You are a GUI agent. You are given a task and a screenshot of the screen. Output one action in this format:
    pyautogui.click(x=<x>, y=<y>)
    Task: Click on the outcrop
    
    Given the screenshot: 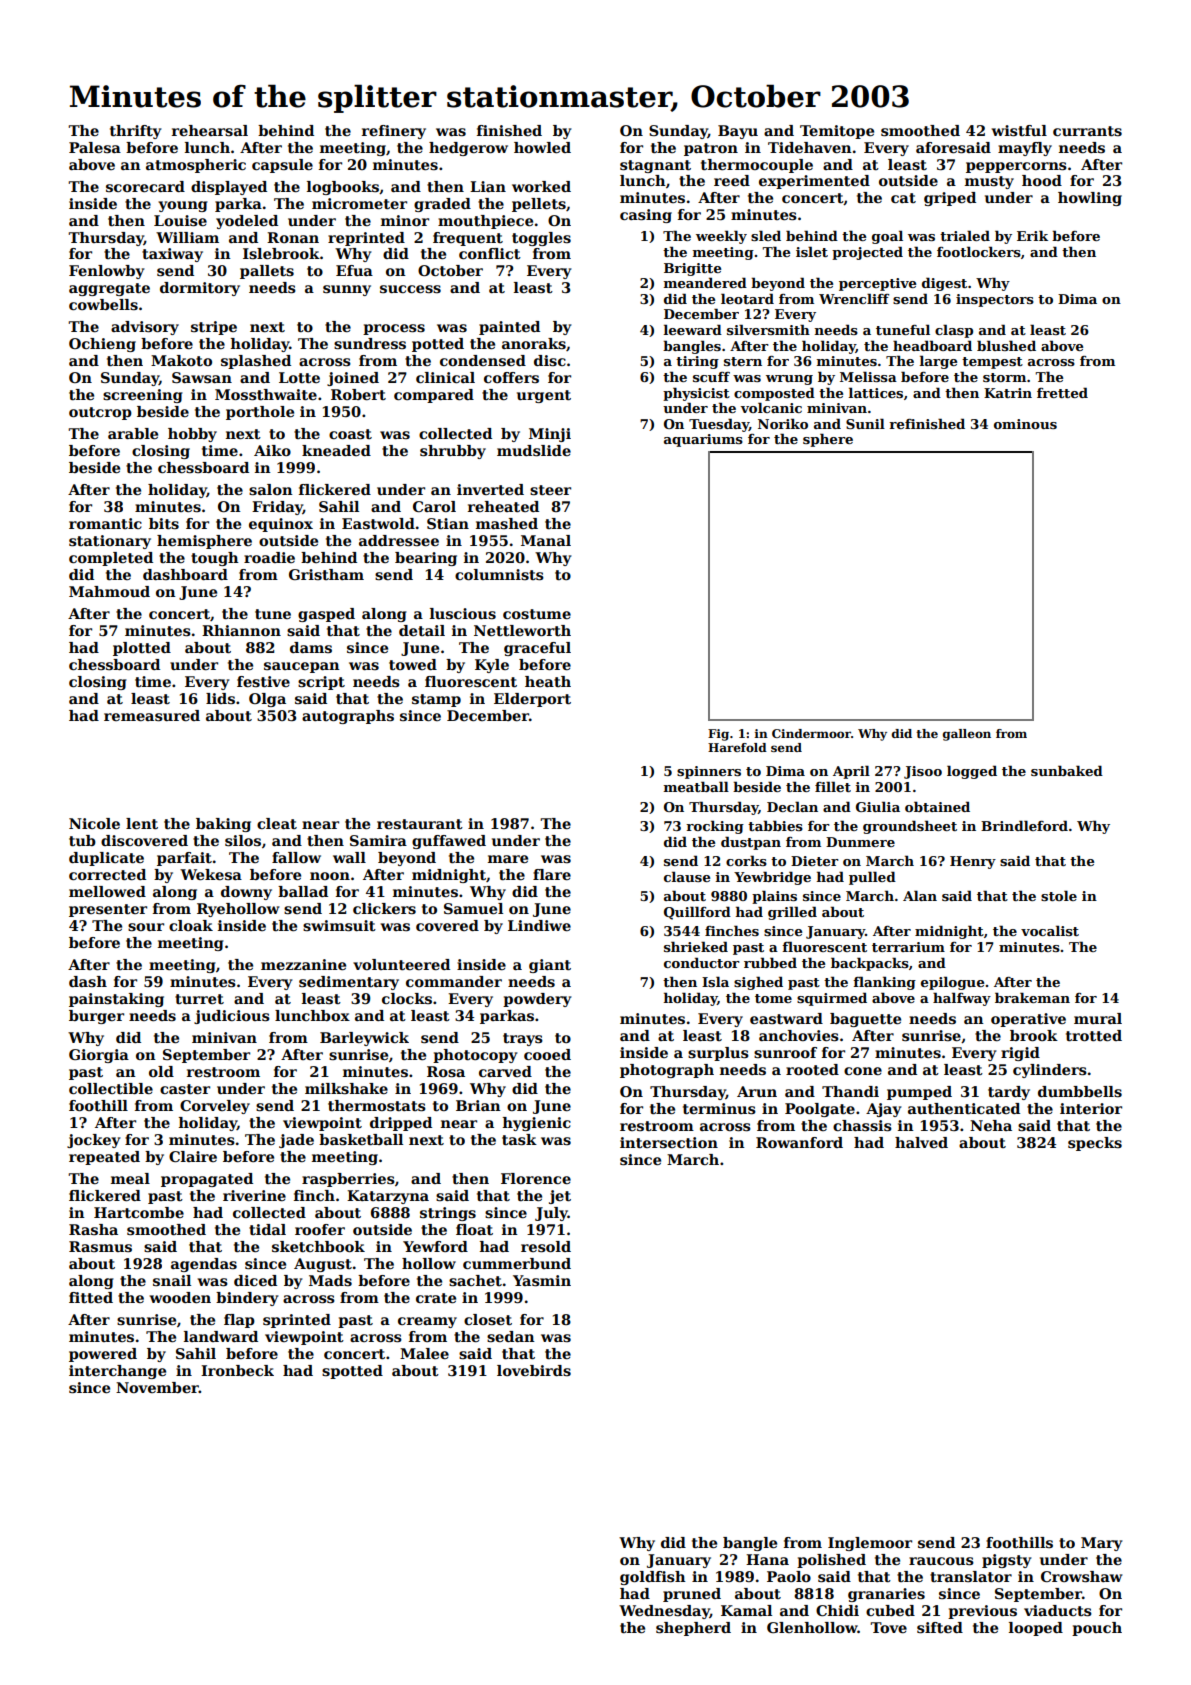 What is the action you would take?
    pyautogui.click(x=100, y=413)
